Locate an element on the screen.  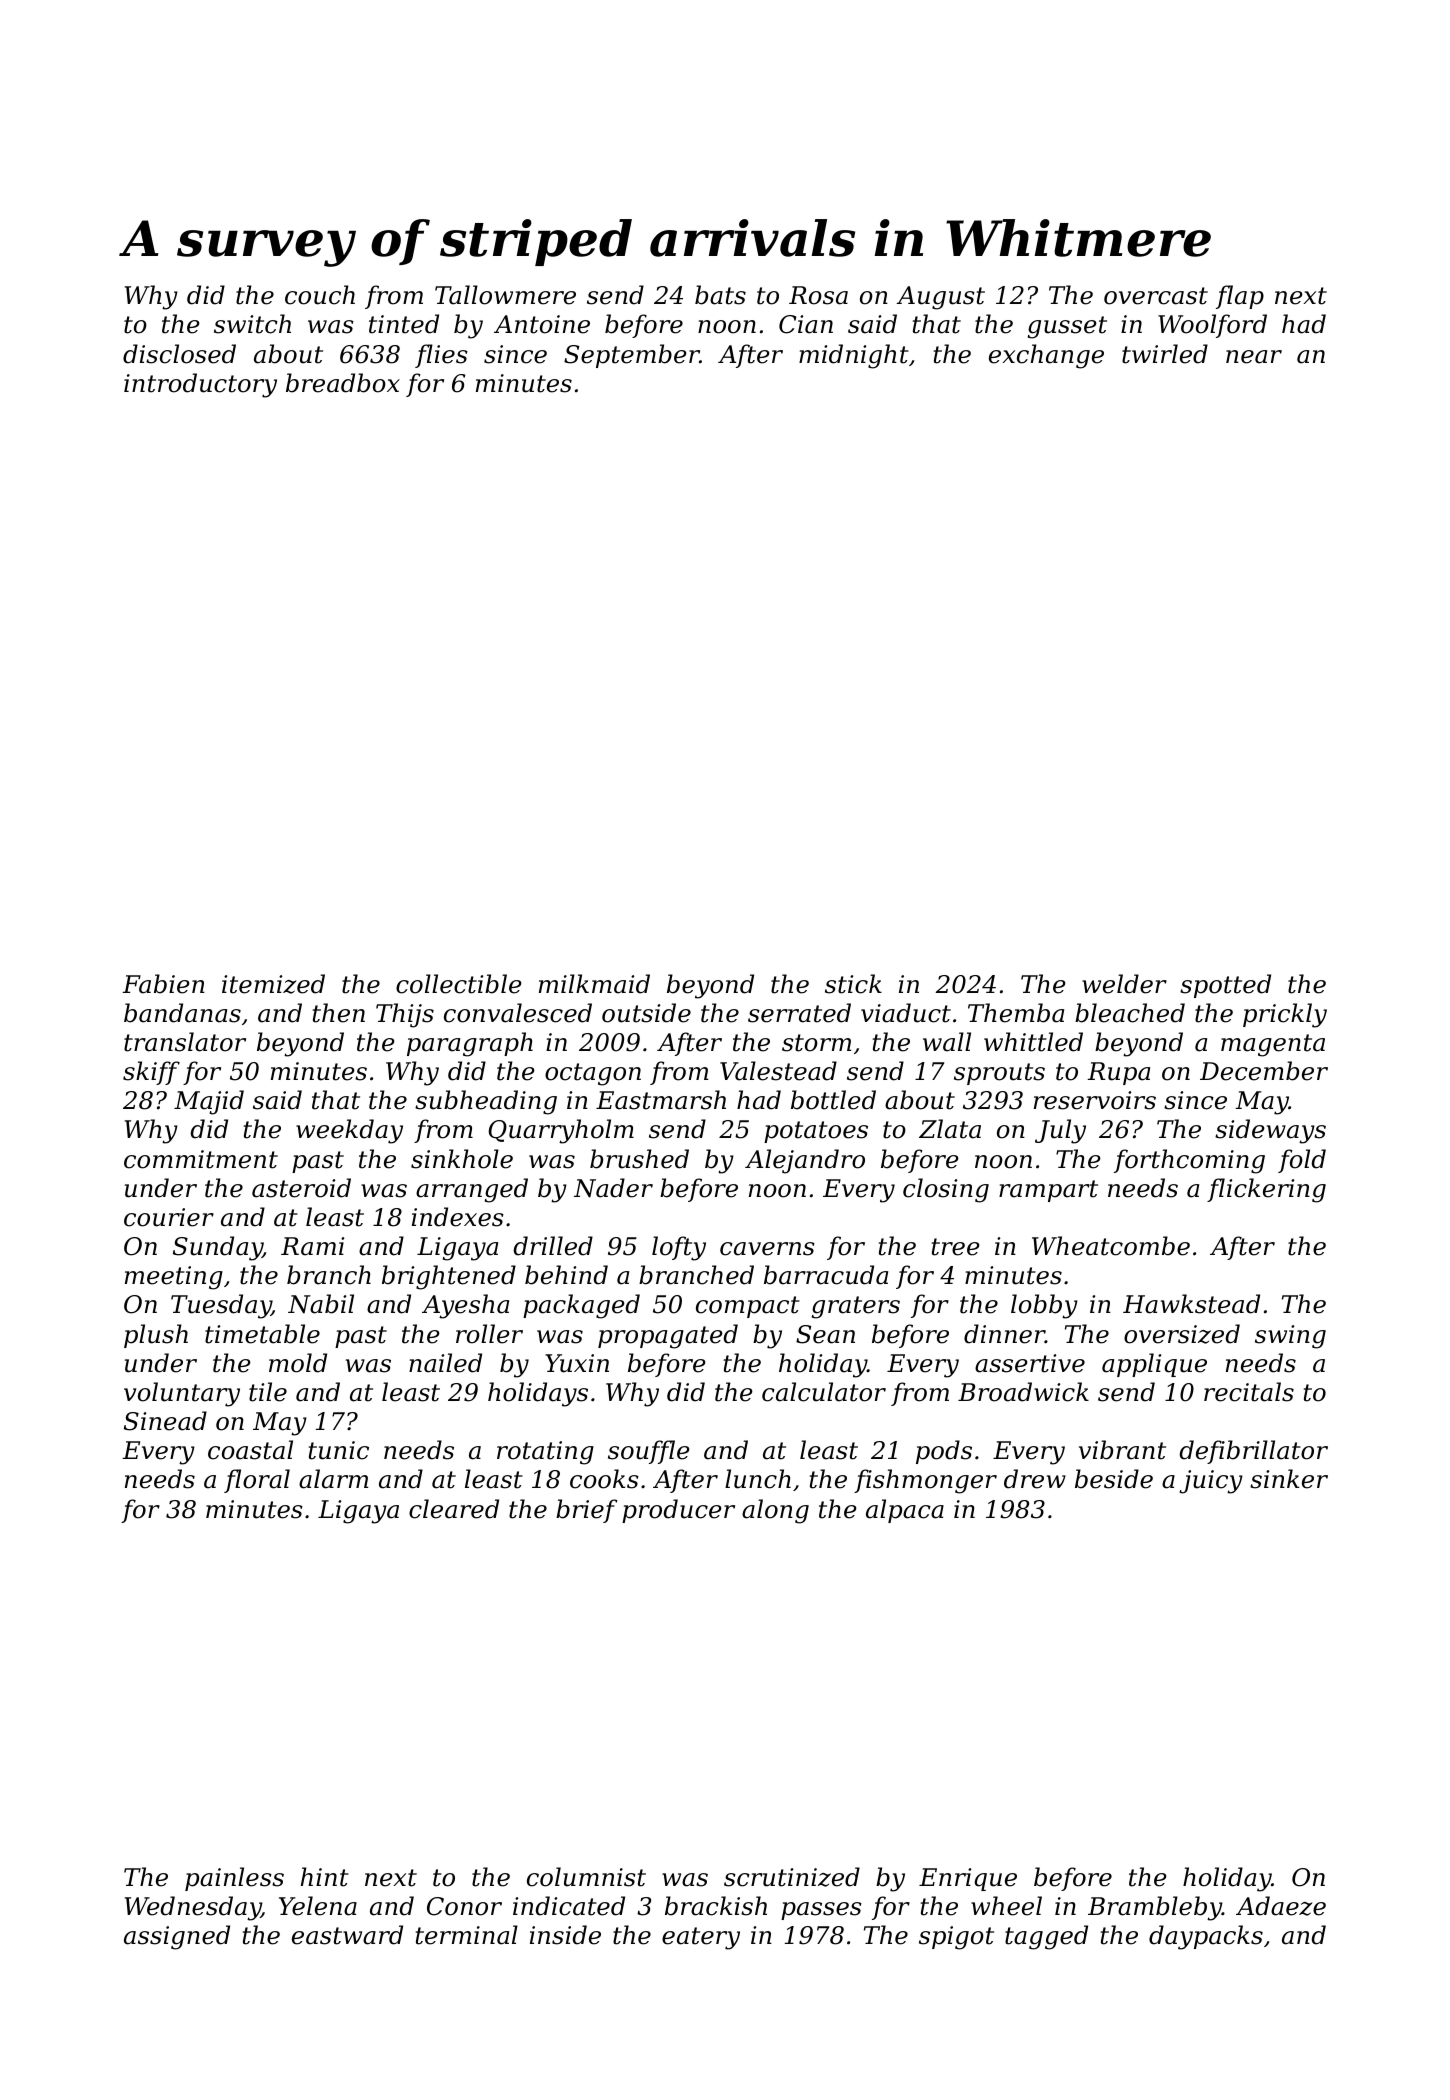
exchange is located at coordinates (1046, 356).
